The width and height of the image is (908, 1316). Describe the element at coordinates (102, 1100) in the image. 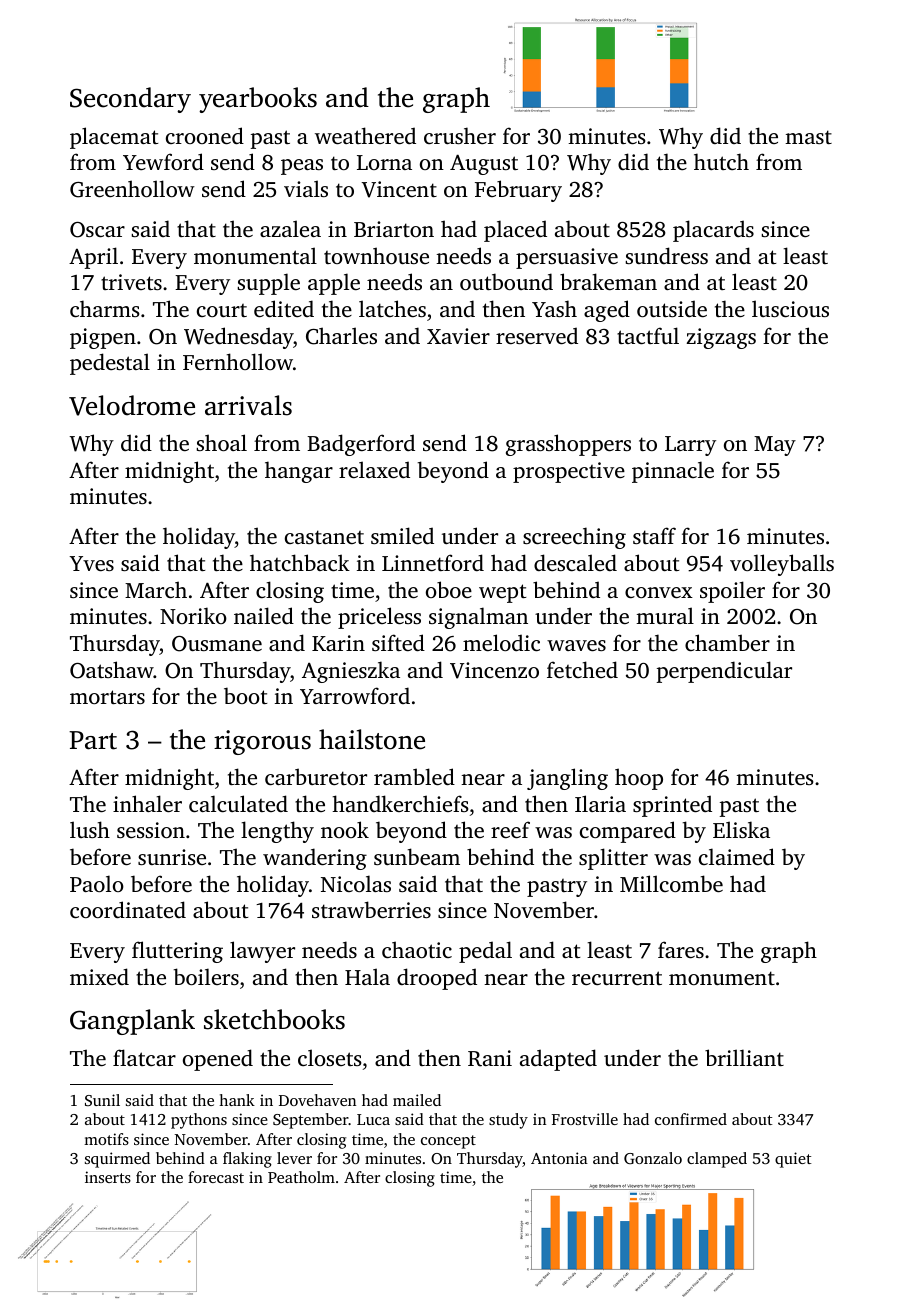

I see `Sunil` at that location.
